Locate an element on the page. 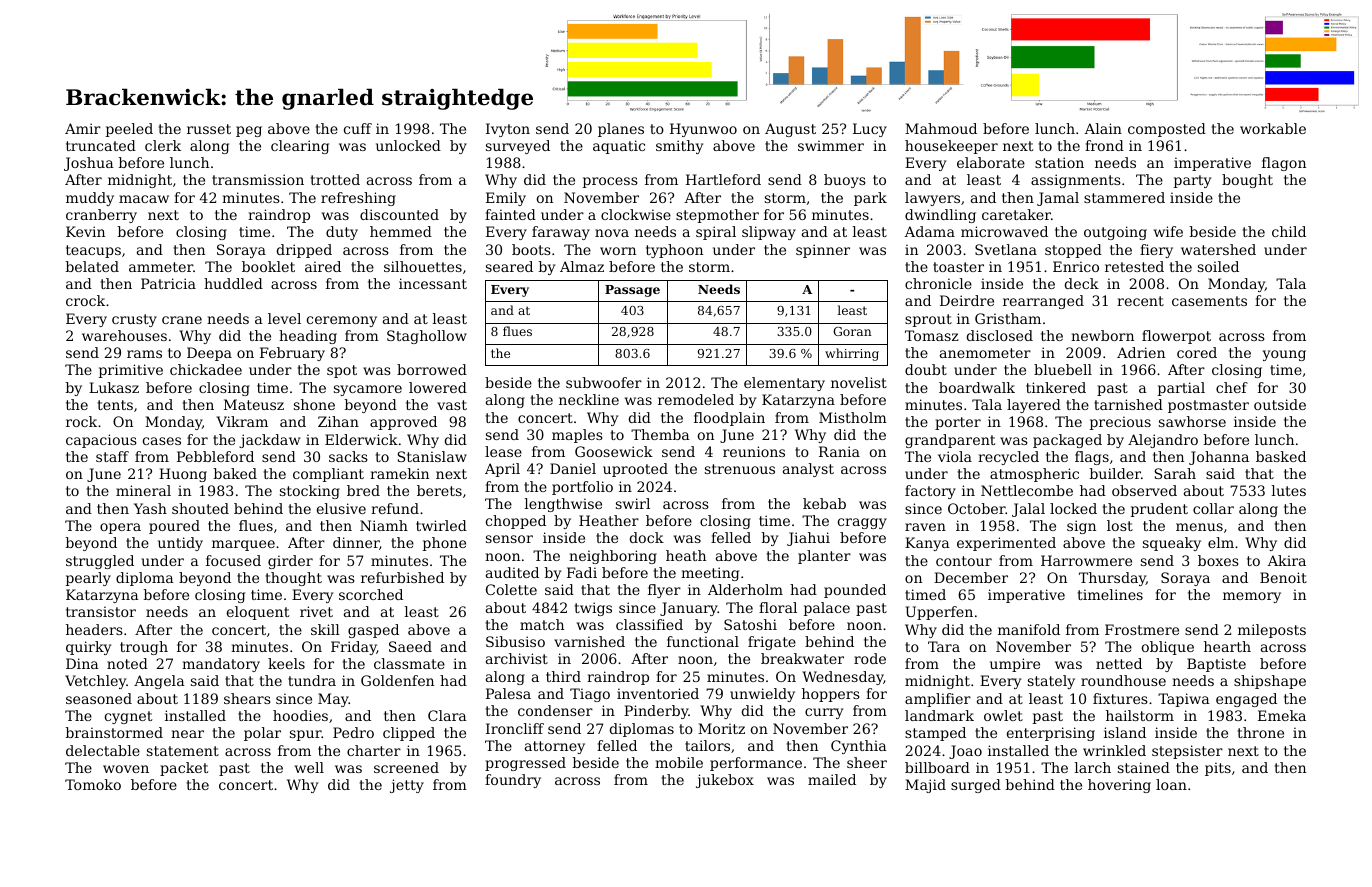 The width and height of the image is (1372, 887). peg is located at coordinates (249, 131).
